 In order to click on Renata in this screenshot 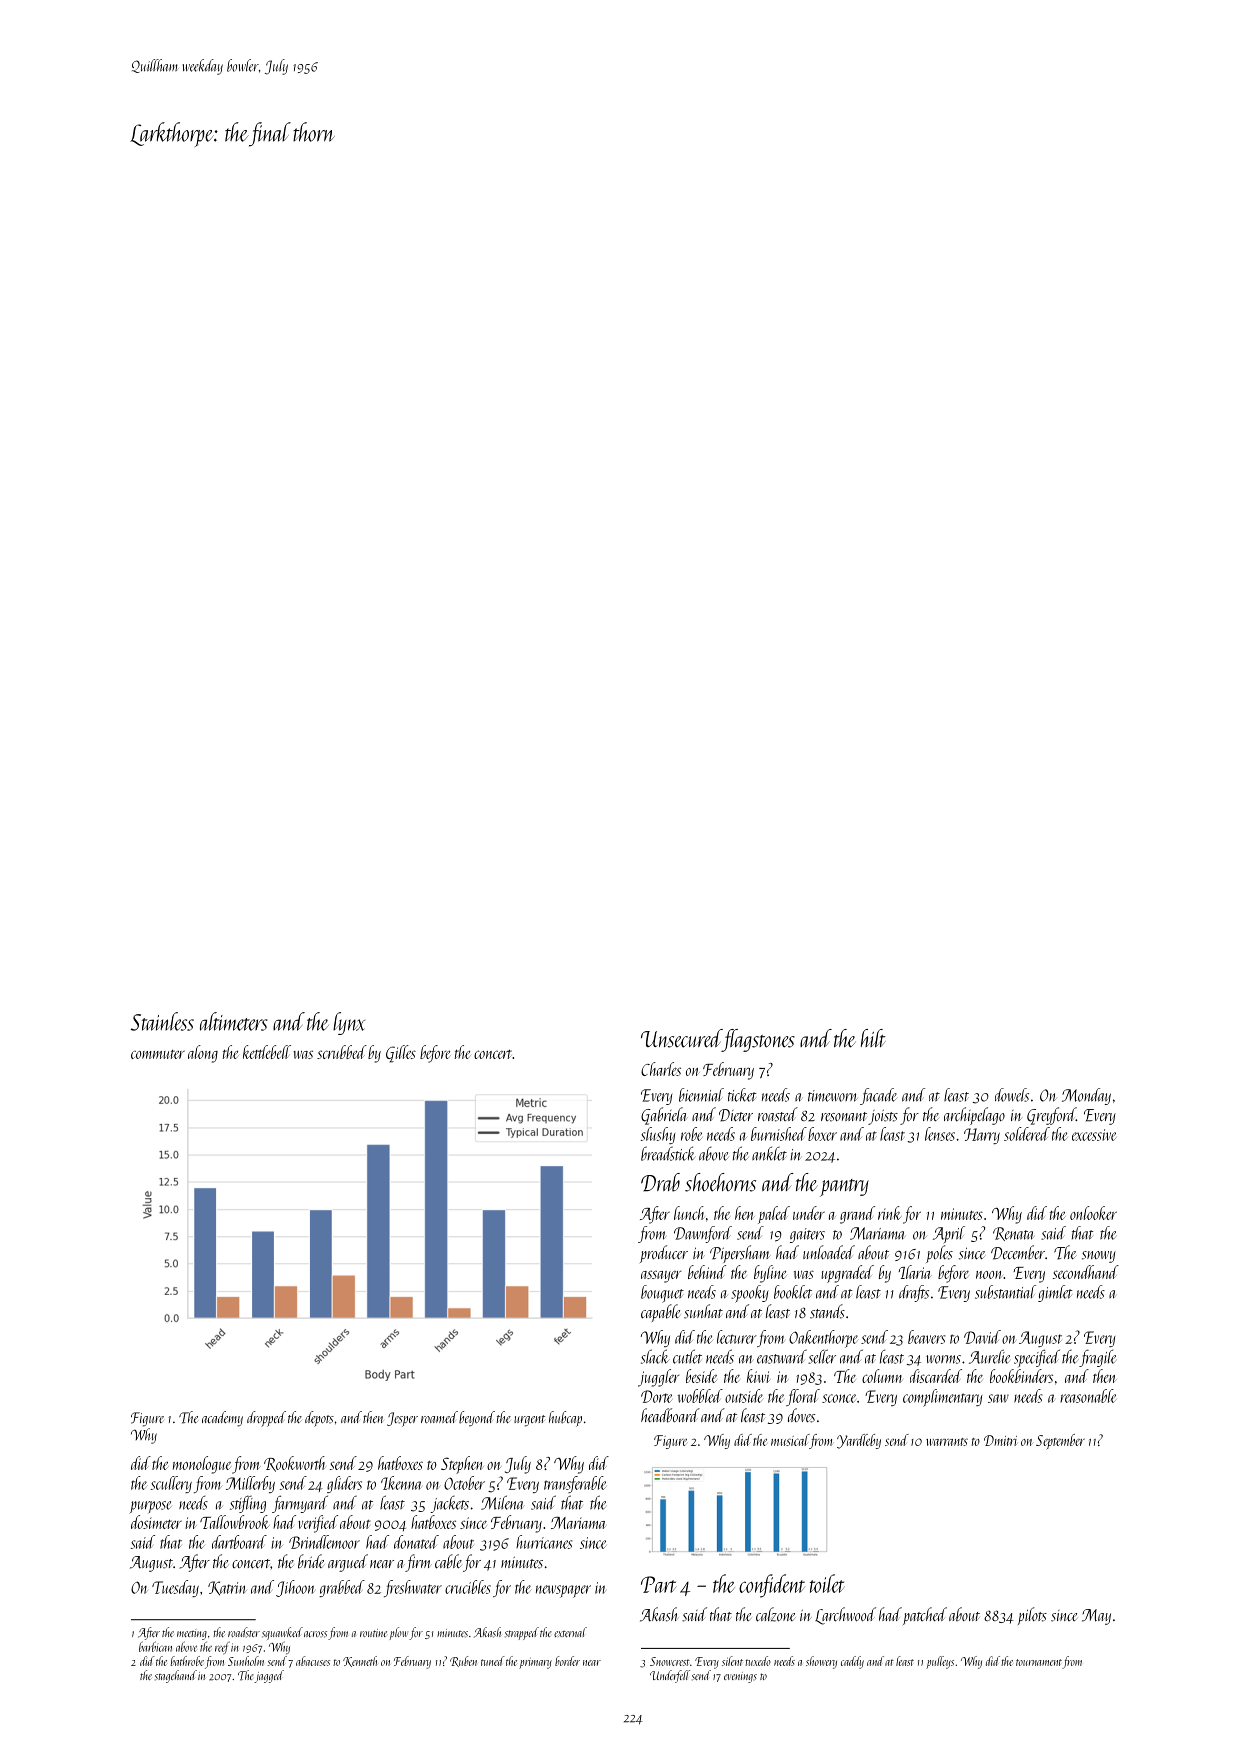, I will do `click(1013, 1234)`.
